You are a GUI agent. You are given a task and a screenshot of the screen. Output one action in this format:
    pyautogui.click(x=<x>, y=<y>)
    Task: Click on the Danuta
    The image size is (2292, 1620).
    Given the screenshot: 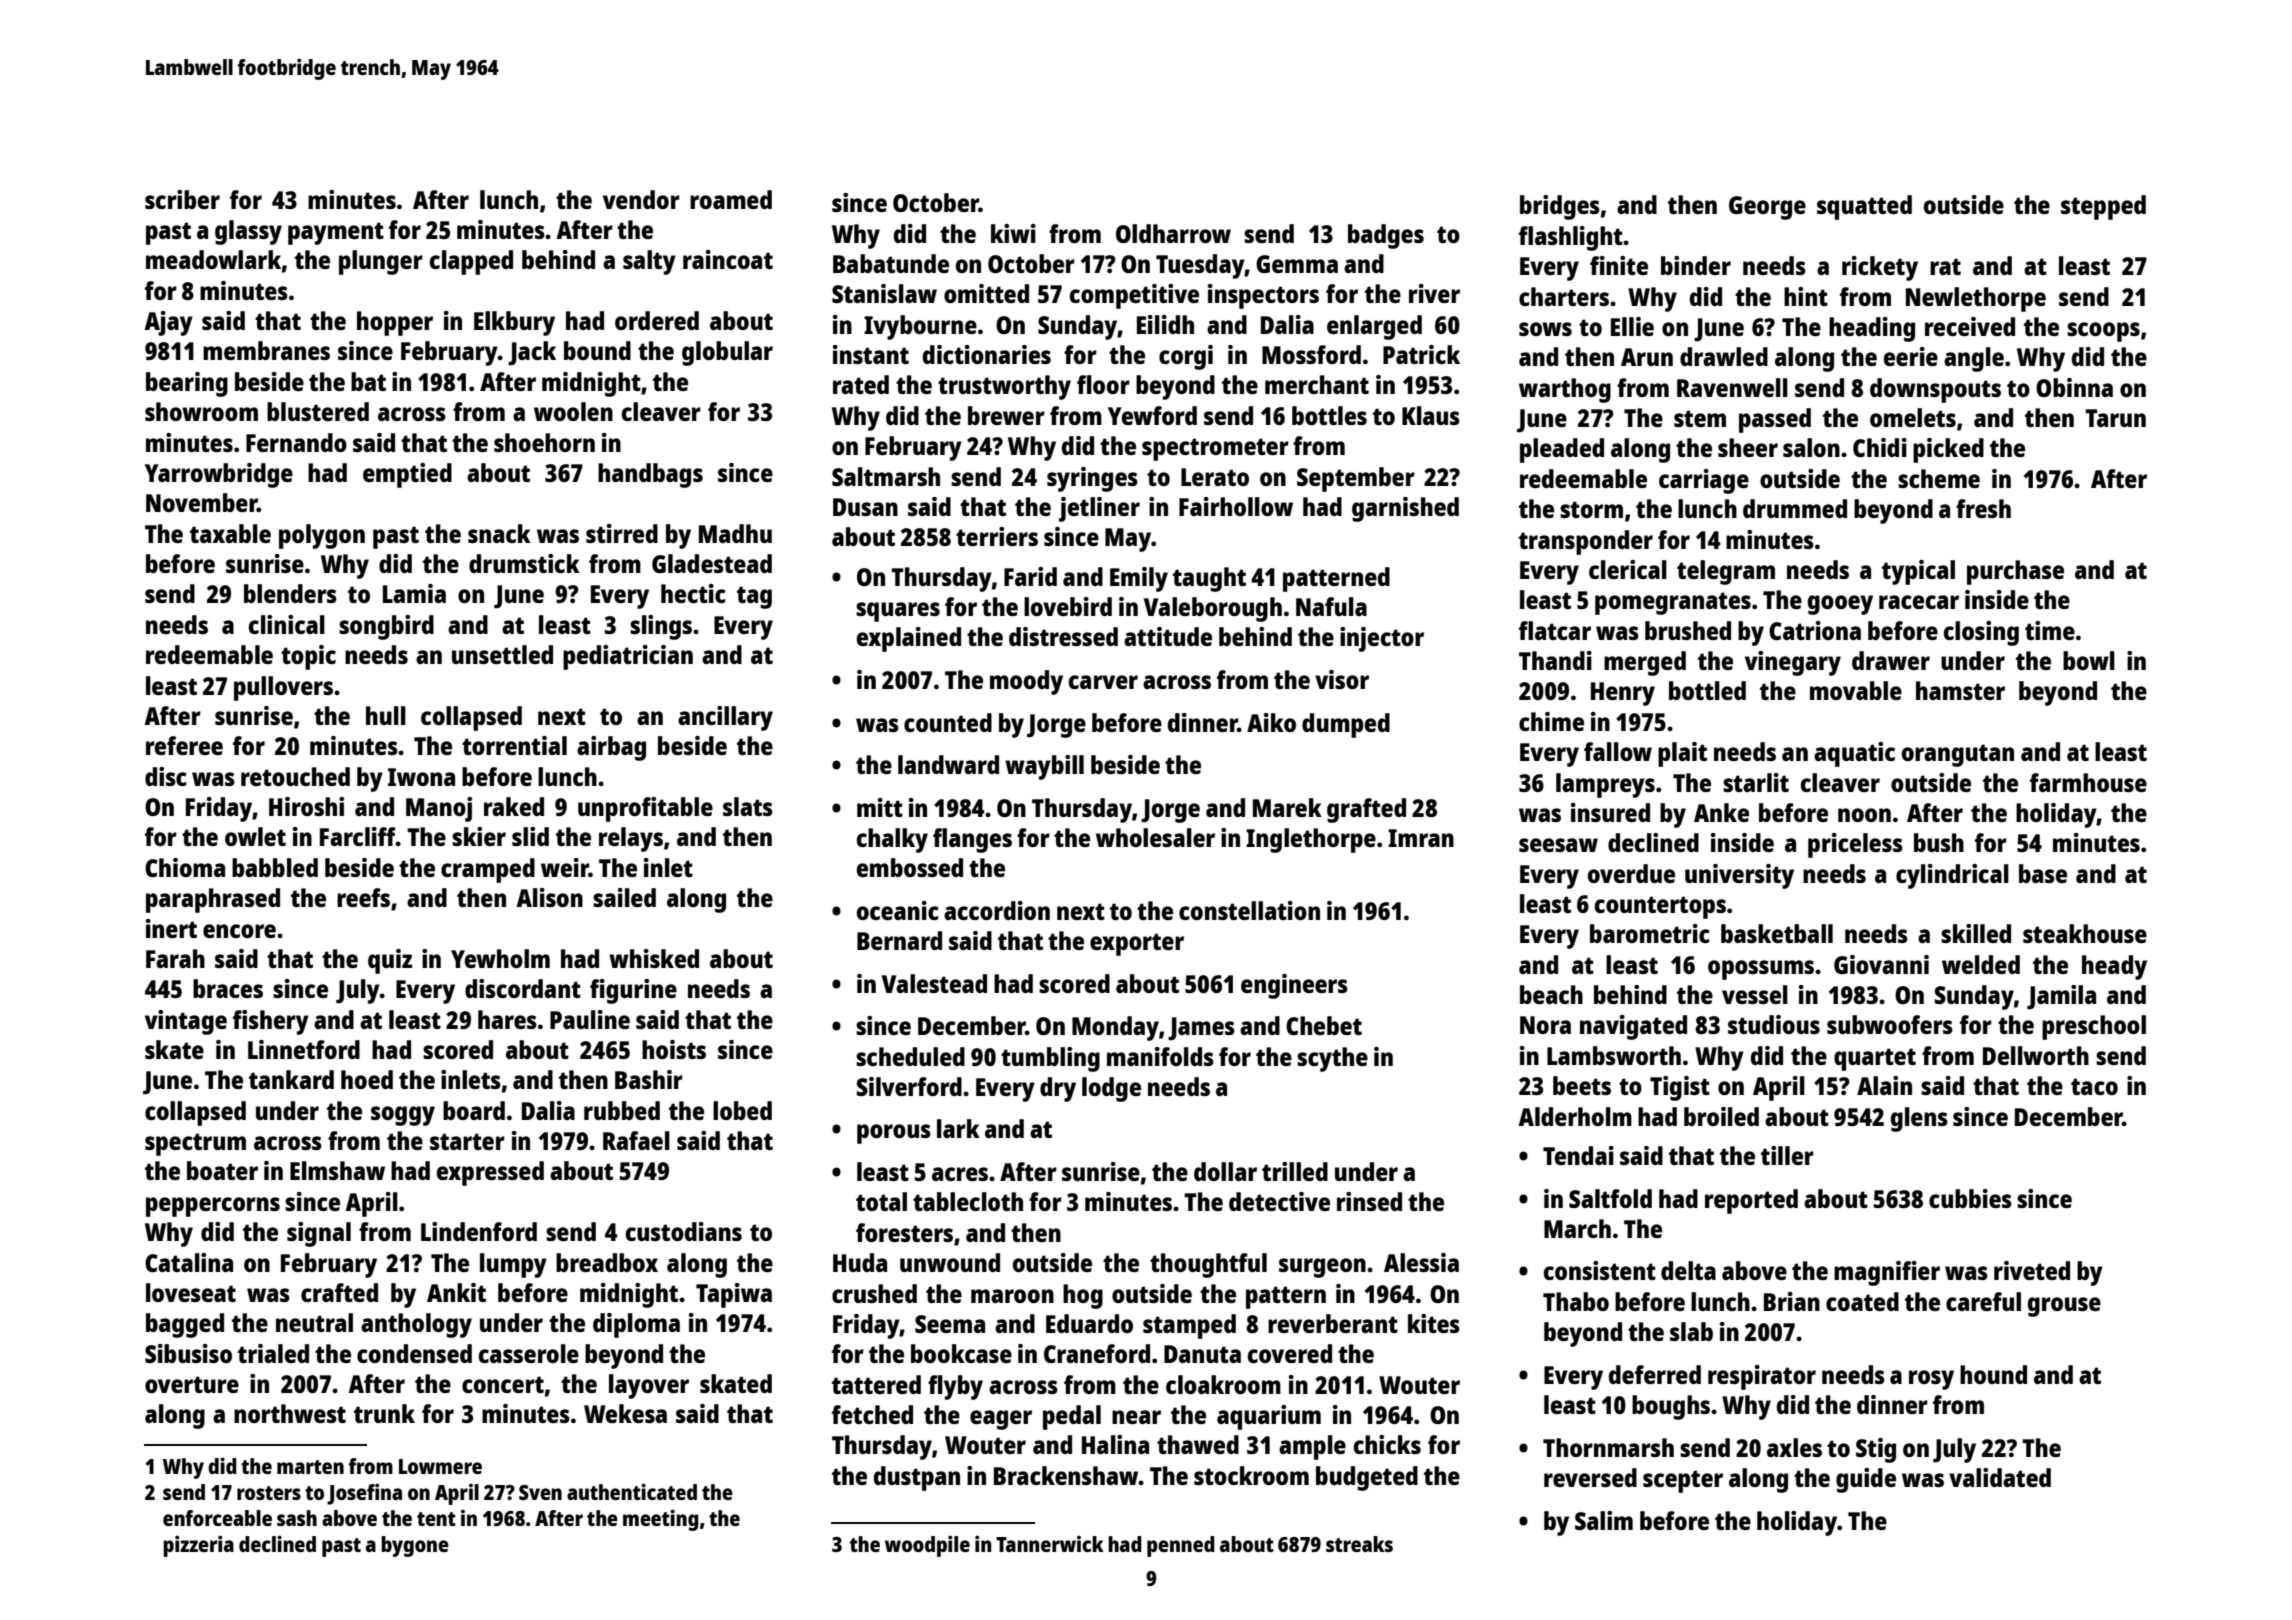 What is the action you would take?
    pyautogui.click(x=1202, y=1354)
